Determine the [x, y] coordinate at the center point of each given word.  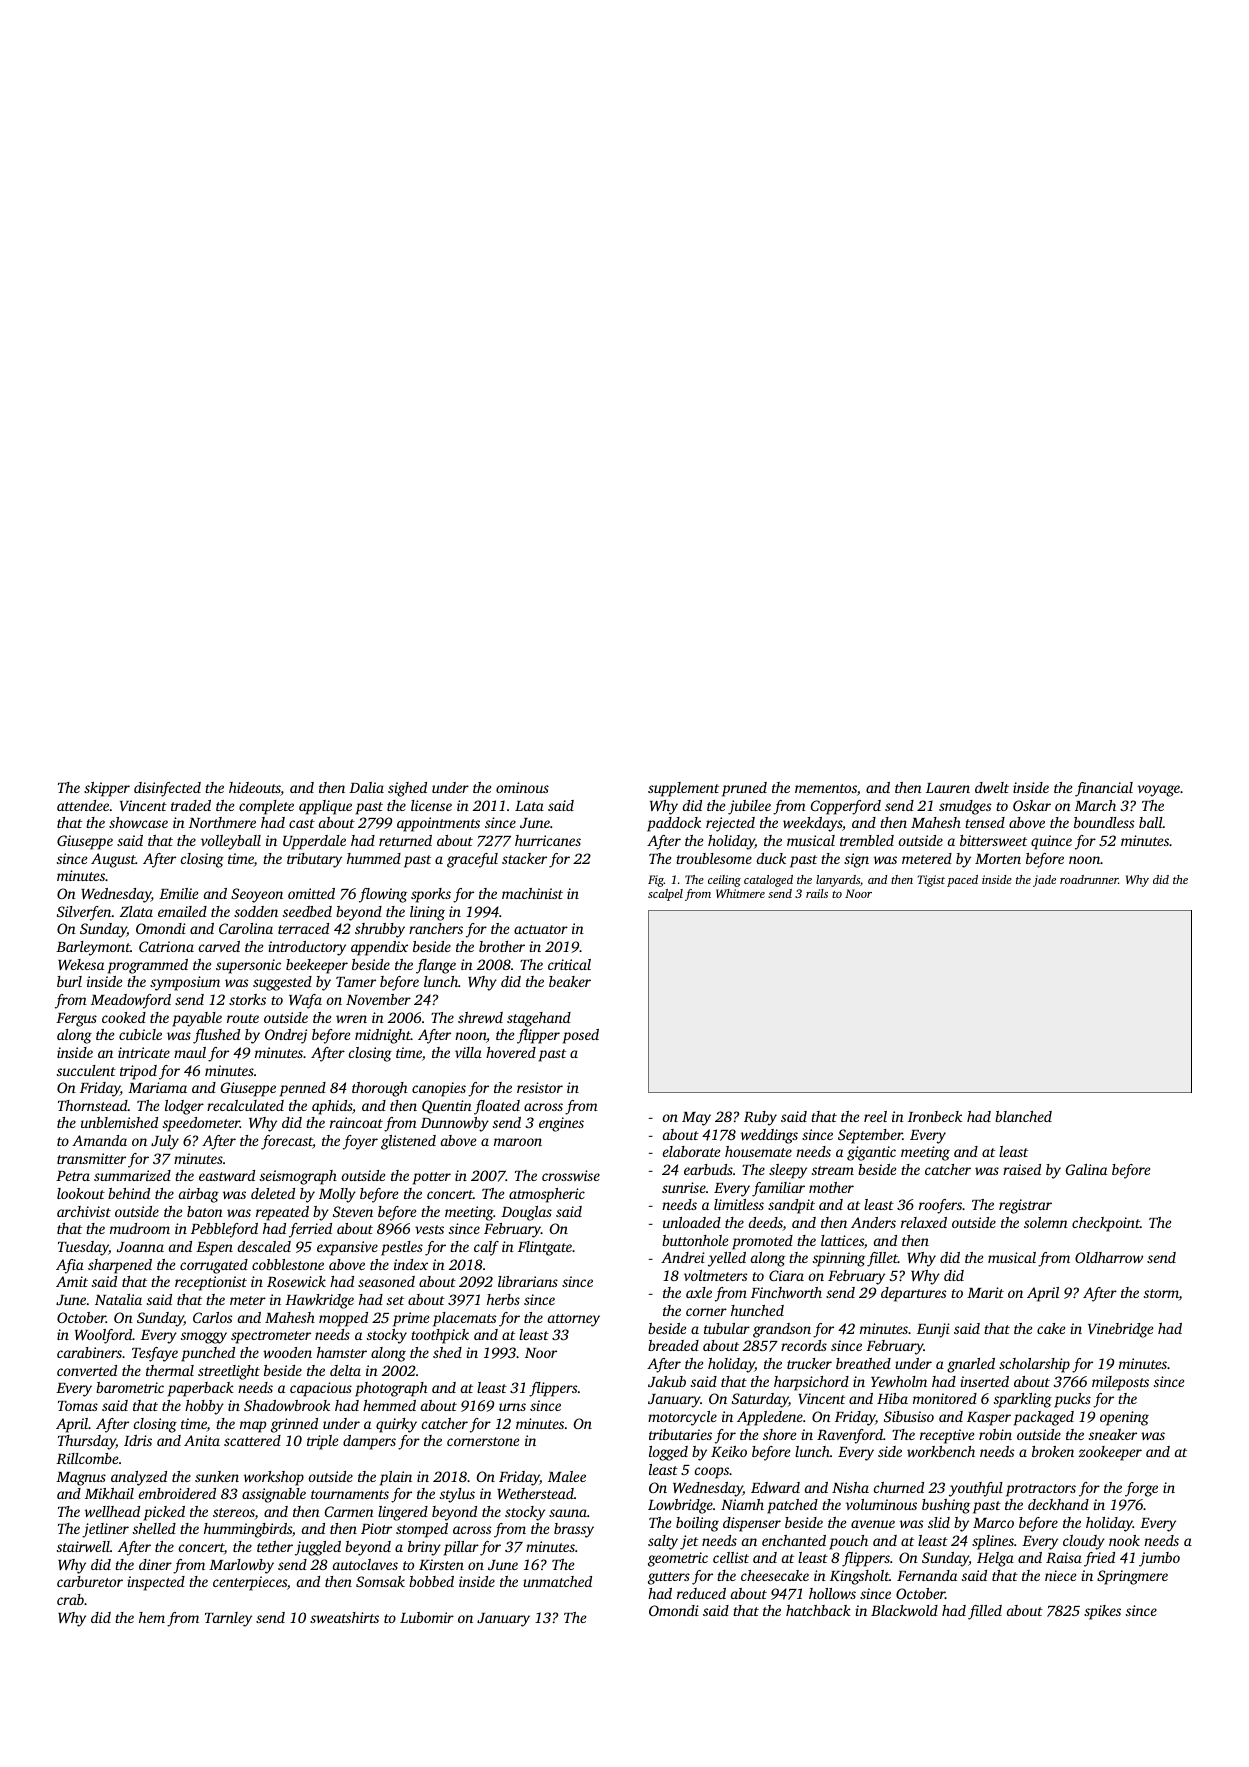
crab [70, 1599]
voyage [1158, 791]
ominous [522, 787]
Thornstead [93, 1105]
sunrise [684, 1187]
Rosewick [296, 1281]
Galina [1086, 1169]
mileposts [1120, 1383]
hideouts [255, 789]
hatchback [818, 1610]
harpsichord [811, 1383]
